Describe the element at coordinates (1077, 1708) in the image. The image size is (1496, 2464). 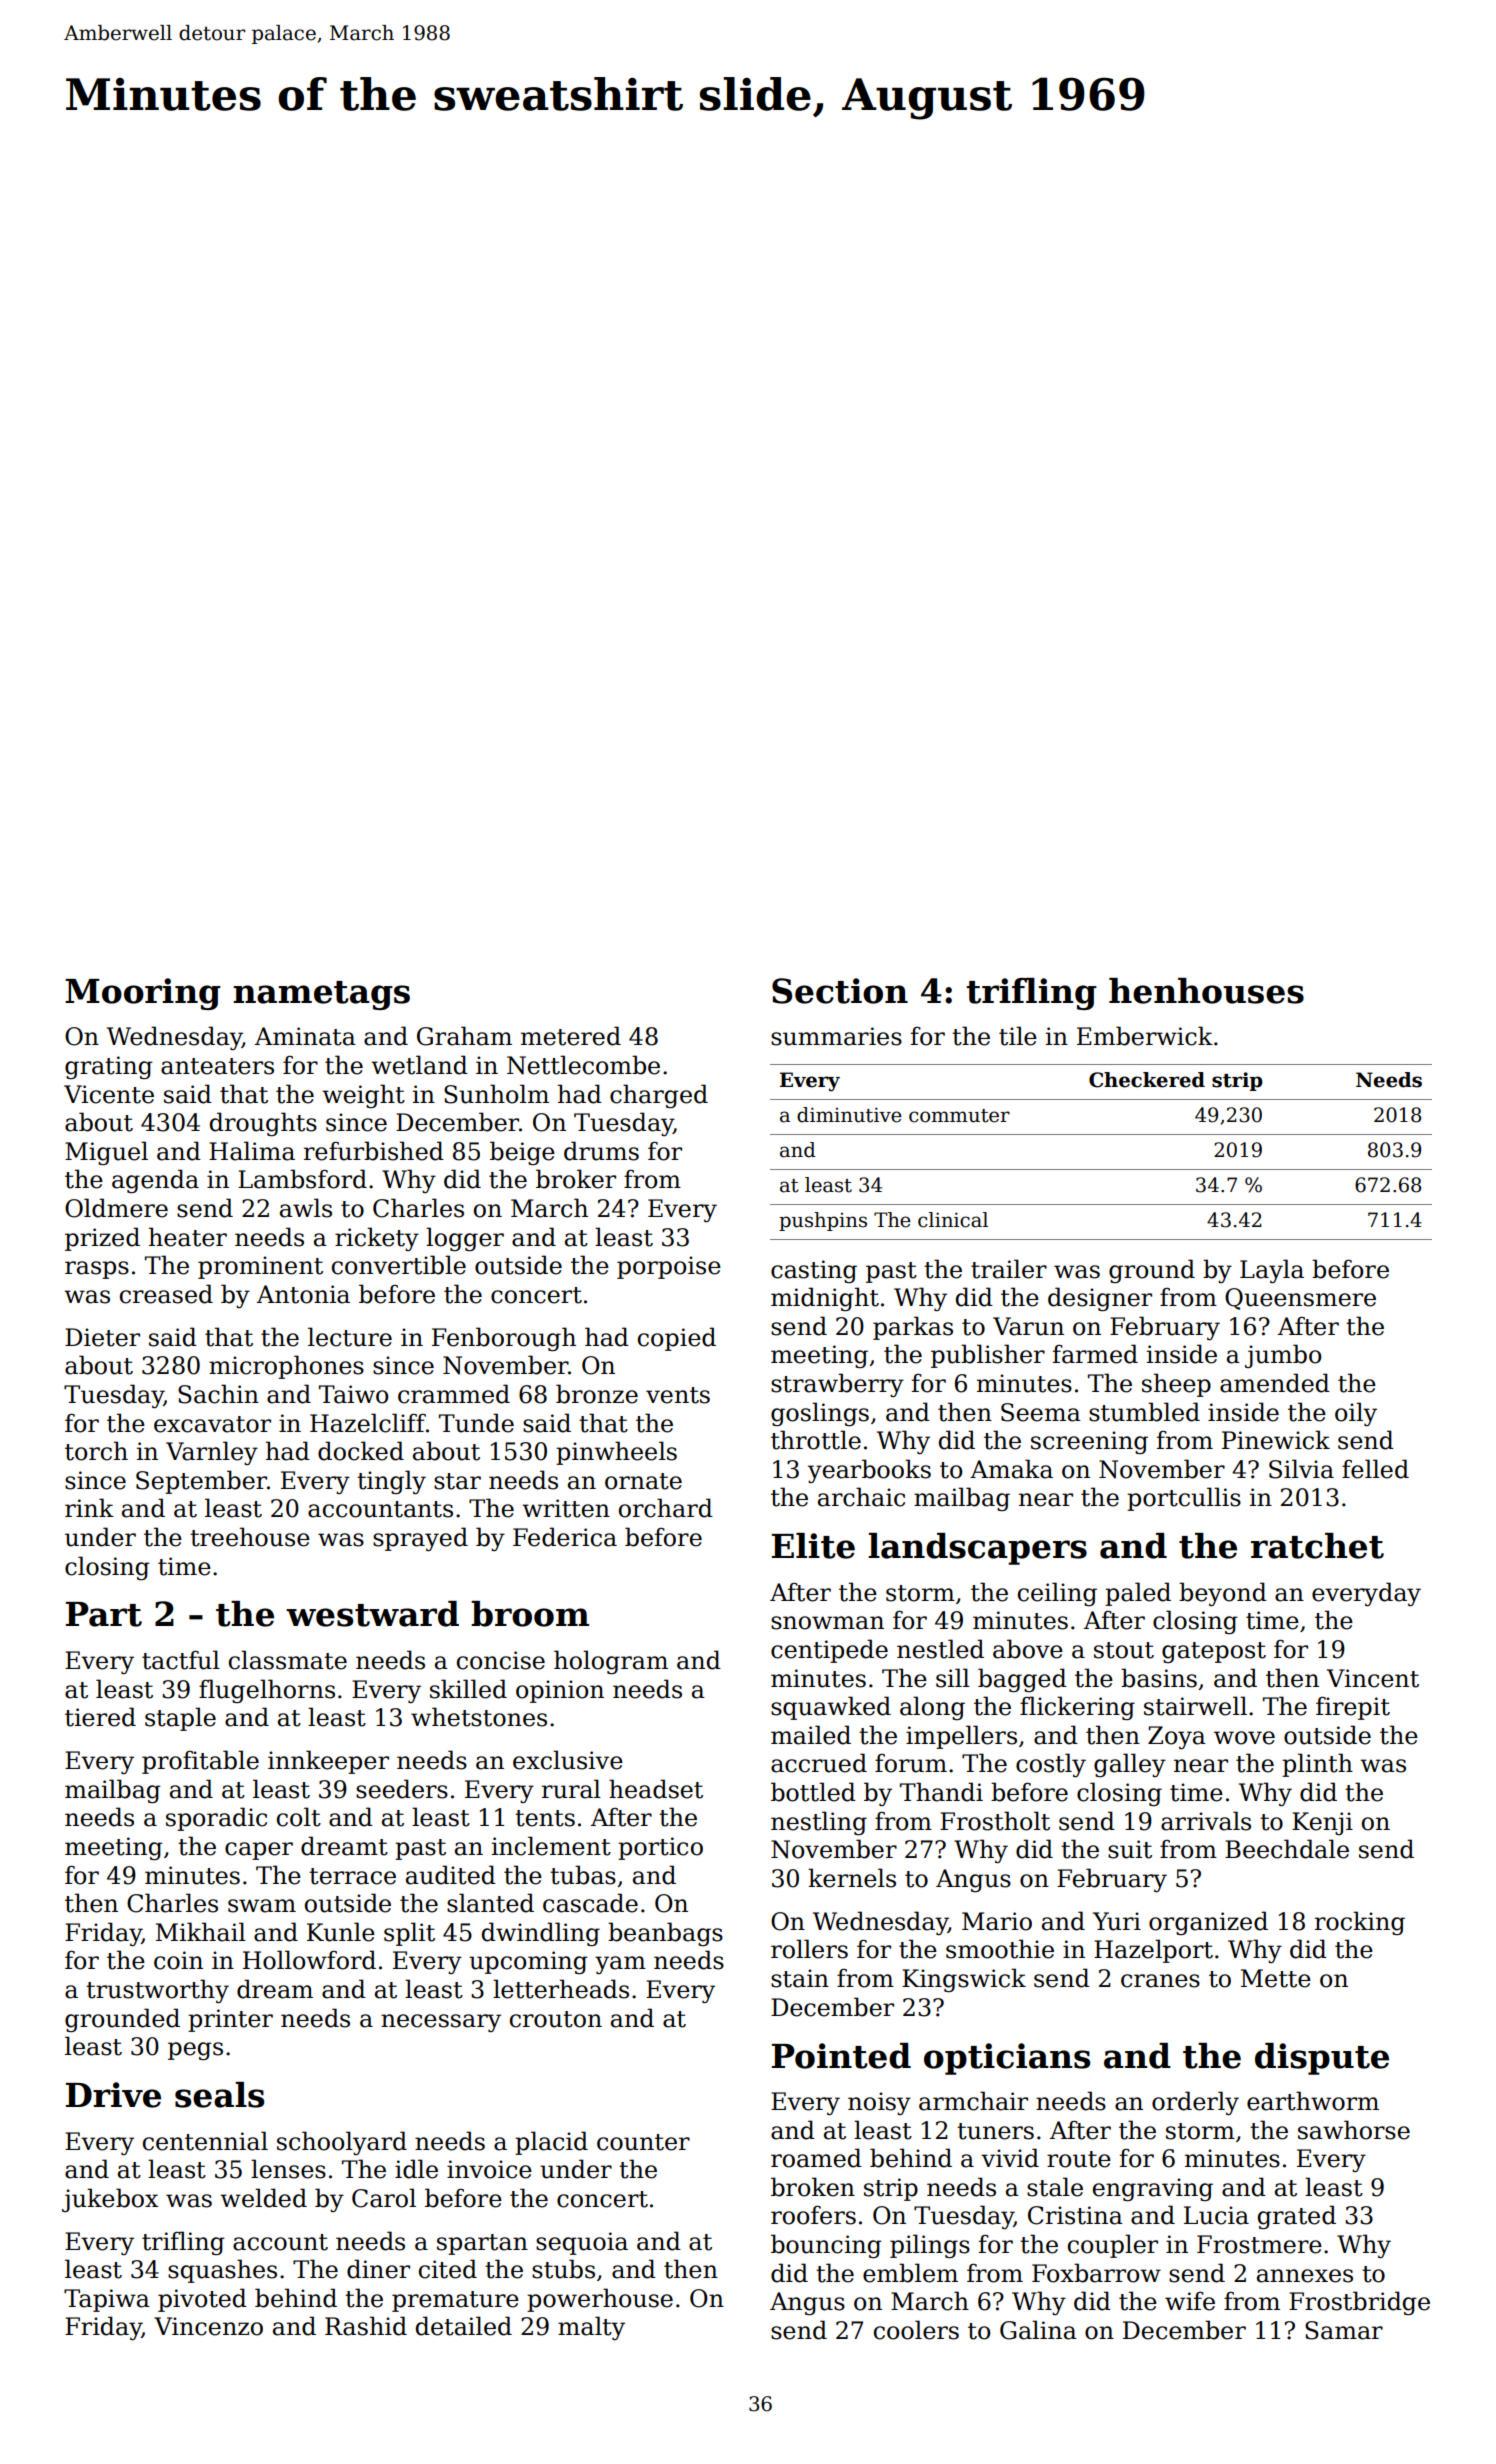
I see `flickering` at that location.
